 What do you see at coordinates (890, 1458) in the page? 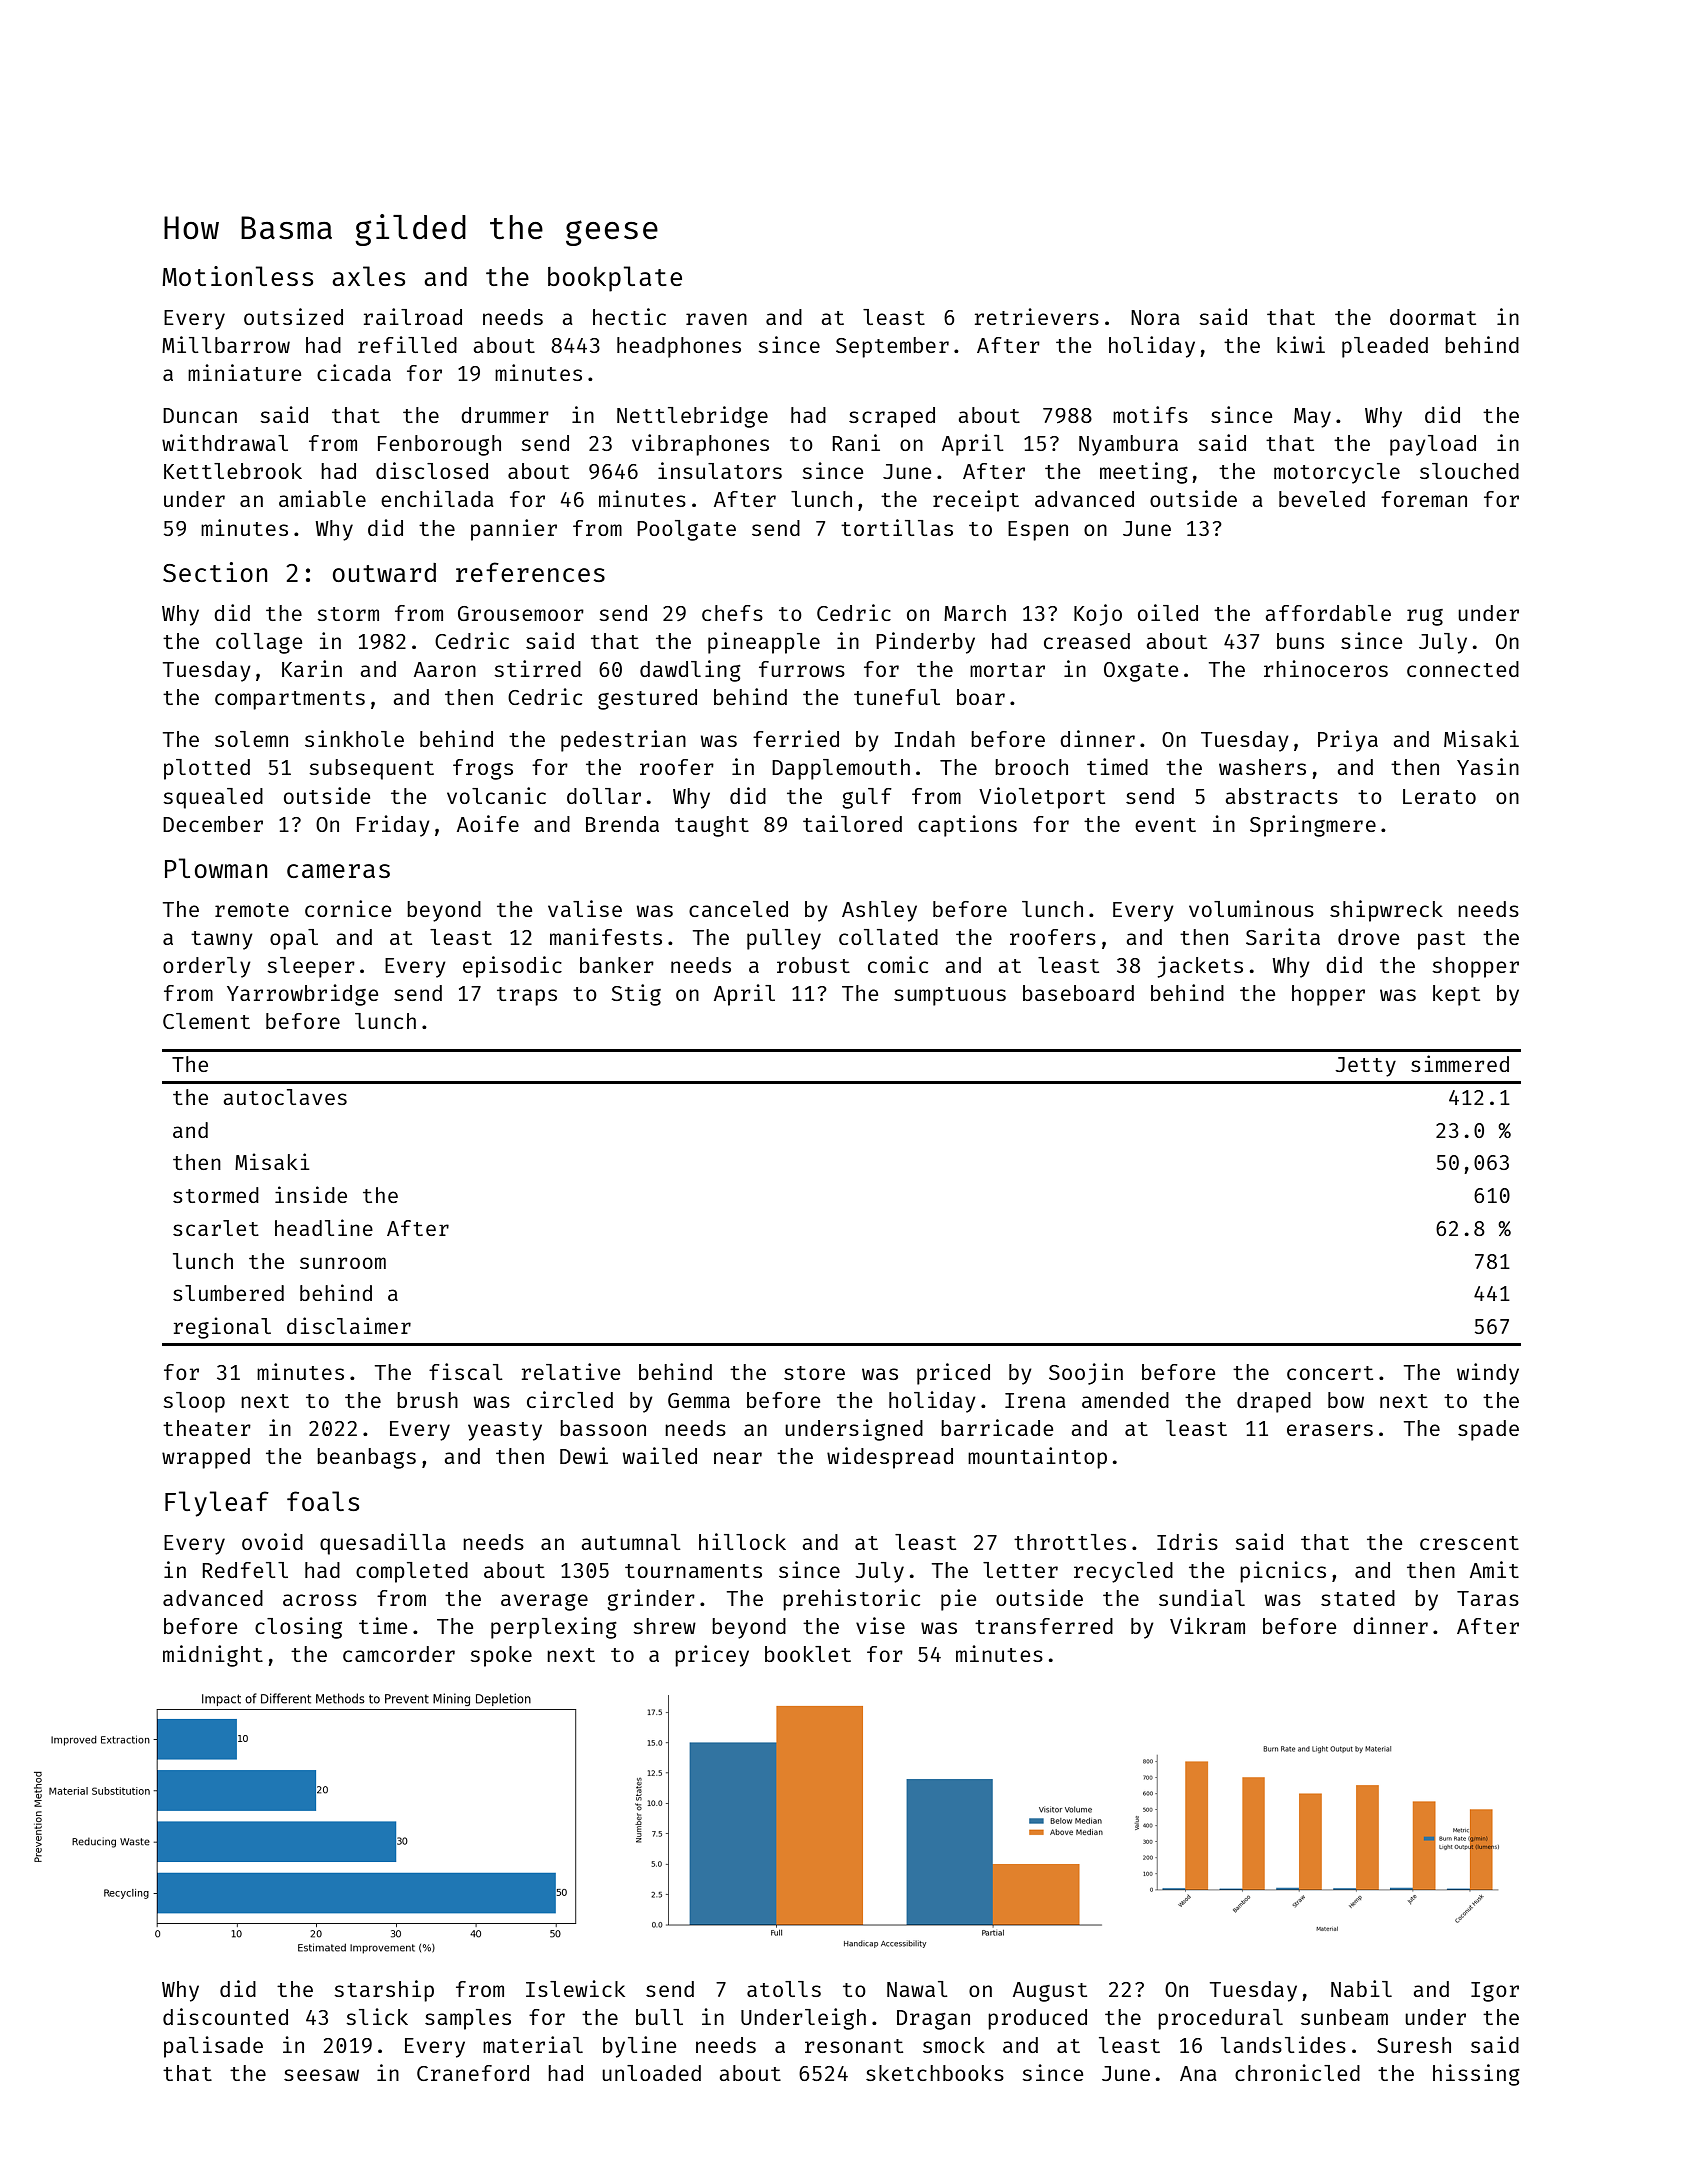
I see `widespread` at bounding box center [890, 1458].
